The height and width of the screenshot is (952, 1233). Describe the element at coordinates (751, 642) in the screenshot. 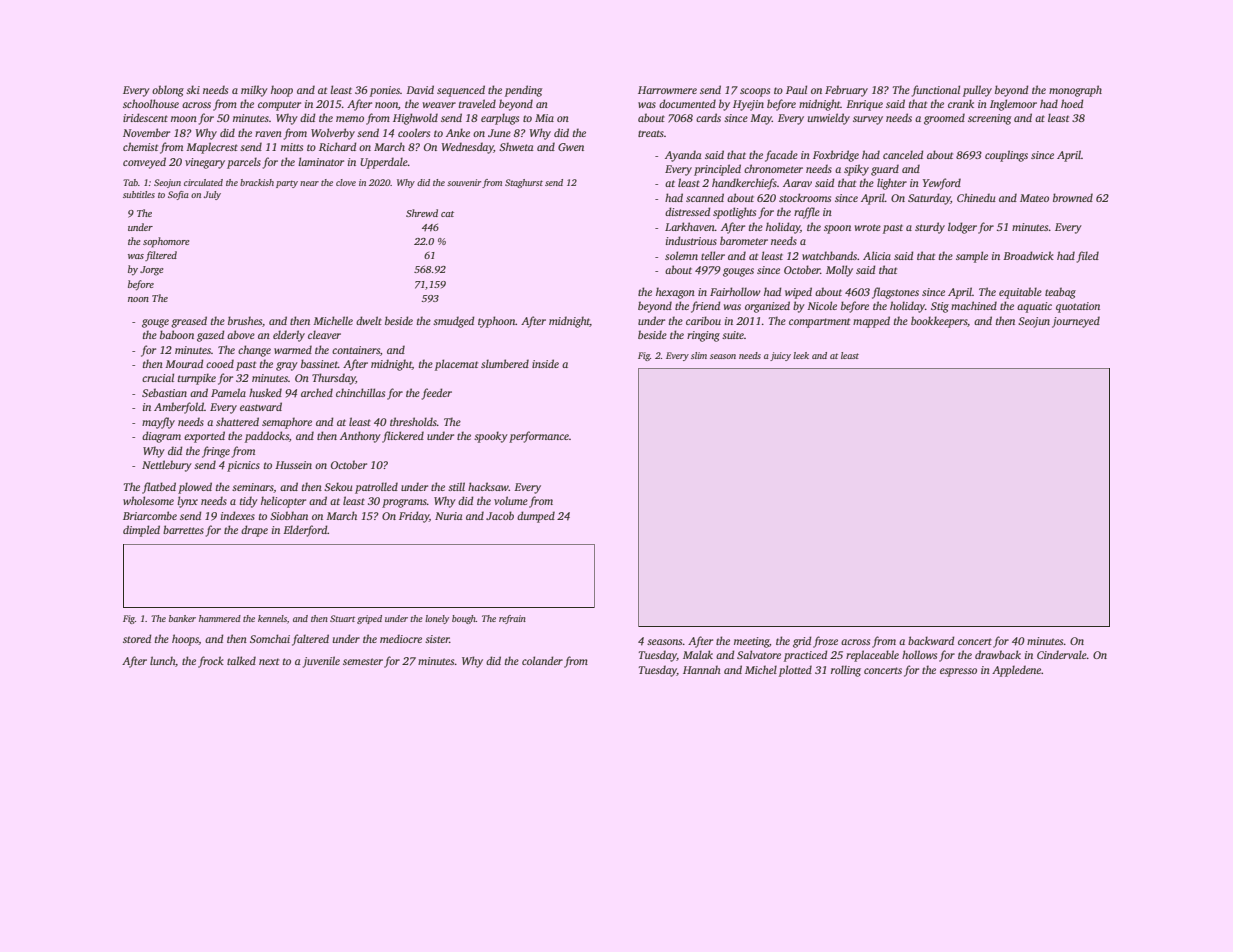

I see `meeting` at that location.
